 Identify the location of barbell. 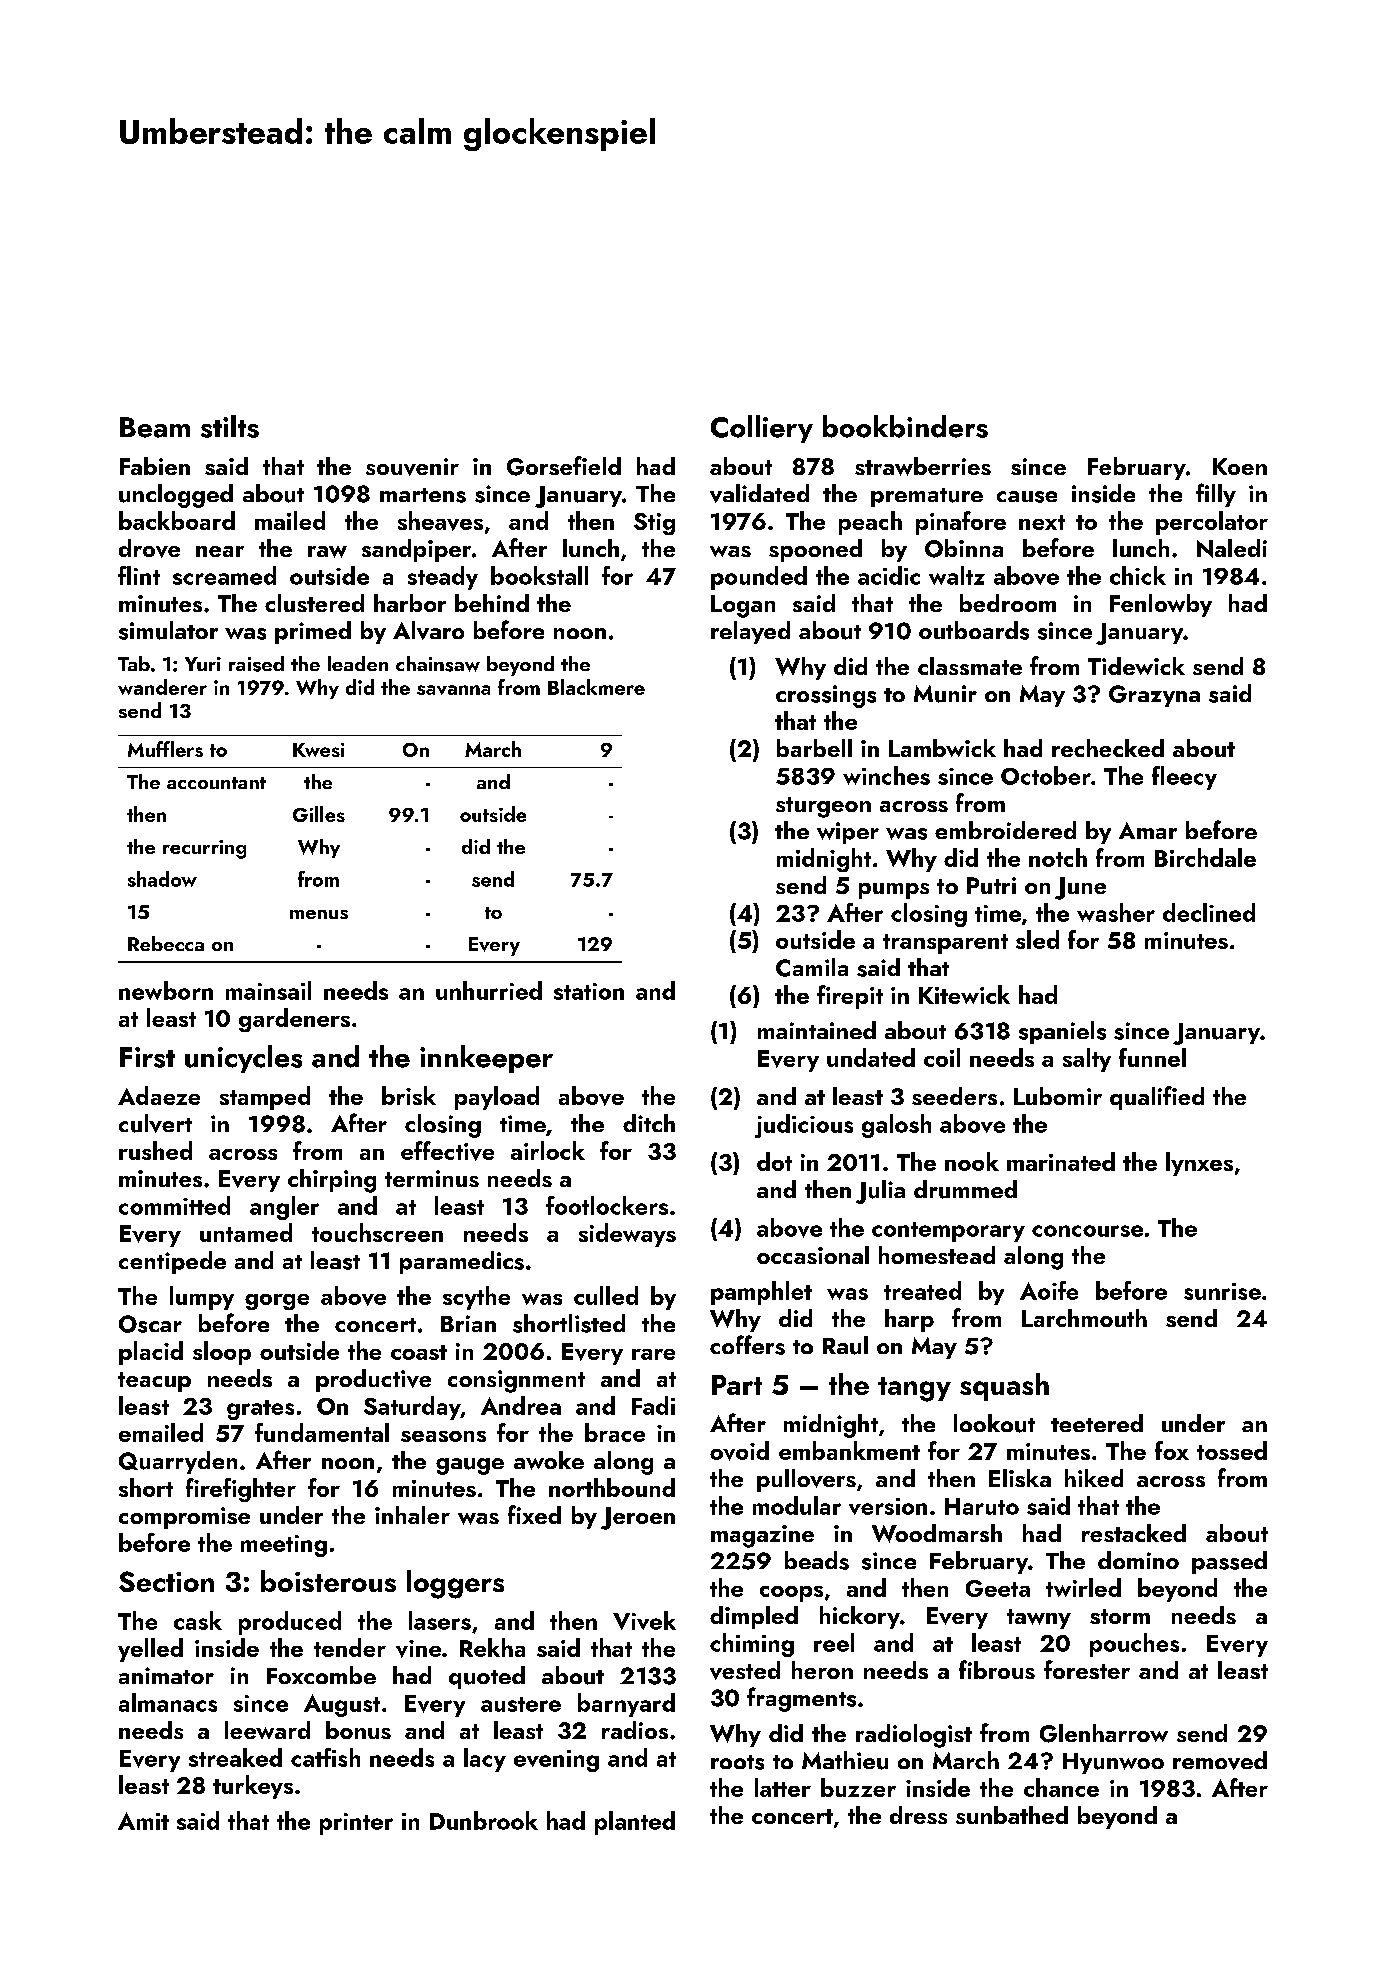
(814, 748).
